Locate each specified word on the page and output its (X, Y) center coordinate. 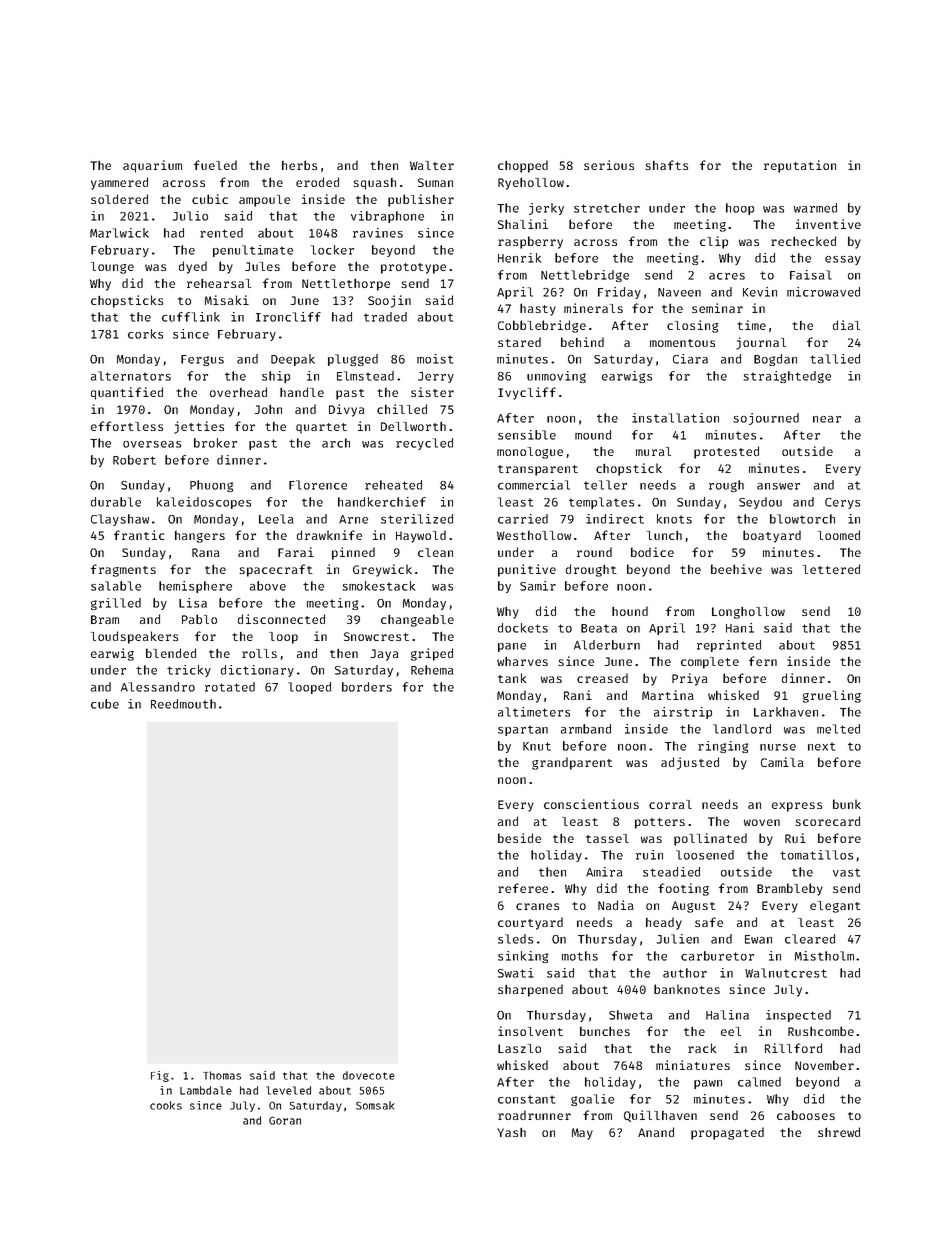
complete (710, 663)
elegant (835, 907)
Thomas (222, 1075)
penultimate (253, 251)
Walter (432, 165)
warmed (815, 208)
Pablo (199, 619)
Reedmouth (183, 704)
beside (519, 838)
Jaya (385, 655)
